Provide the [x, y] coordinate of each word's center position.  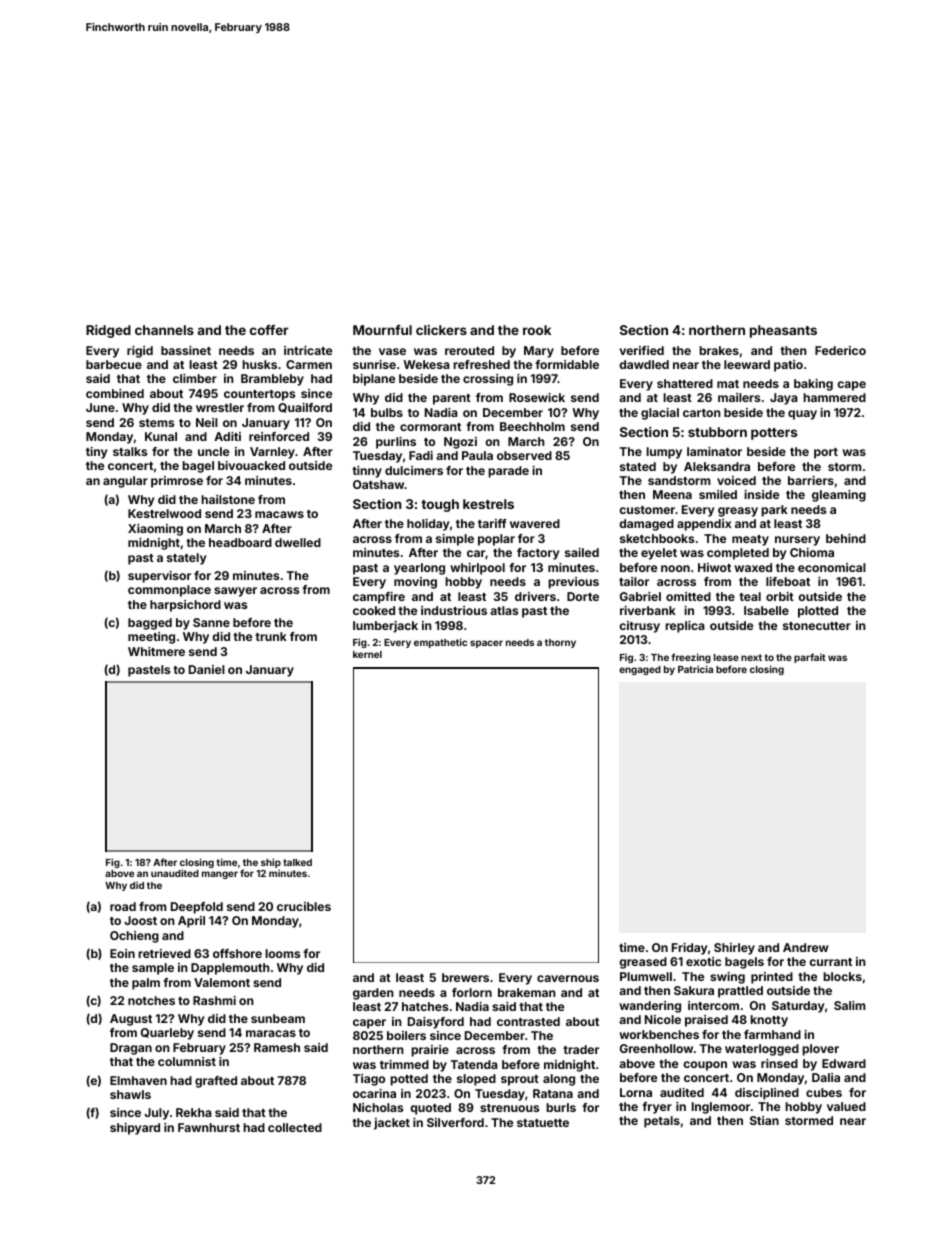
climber [195, 378]
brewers [465, 977]
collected [295, 1127]
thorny [560, 643]
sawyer [235, 592]
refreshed [481, 364]
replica [685, 627]
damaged [646, 525]
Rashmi [214, 1000]
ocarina [374, 1093]
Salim [850, 1005]
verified [641, 350]
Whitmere [156, 651]
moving [415, 583]
